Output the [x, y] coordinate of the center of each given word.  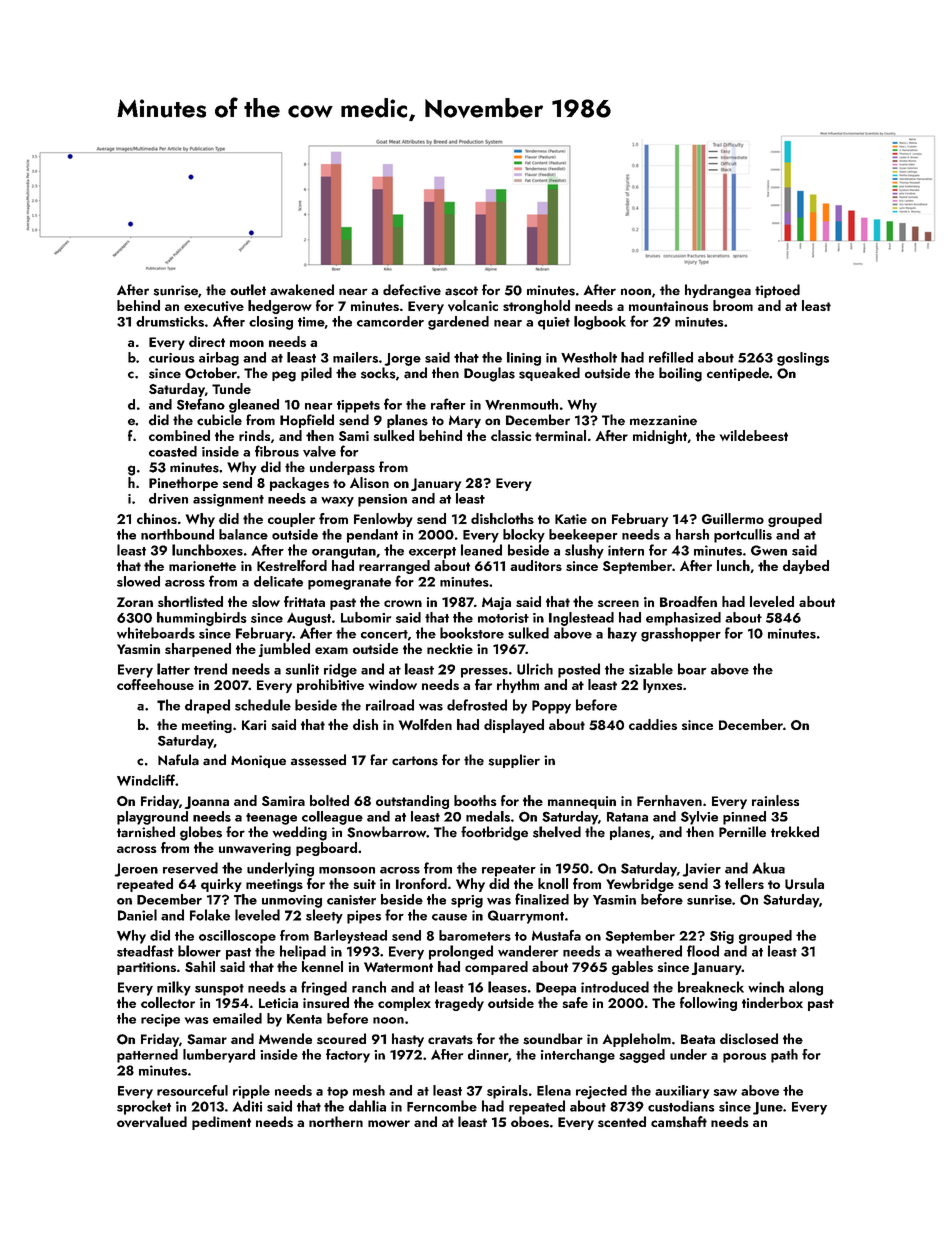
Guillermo [733, 518]
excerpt [432, 553]
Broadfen [688, 601]
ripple [251, 1092]
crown [403, 603]
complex [404, 1004]
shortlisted [190, 601]
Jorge [402, 359]
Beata [698, 1039]
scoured [341, 1038]
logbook [600, 323]
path [784, 1056]
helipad [303, 952]
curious [172, 358]
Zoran [135, 602]
